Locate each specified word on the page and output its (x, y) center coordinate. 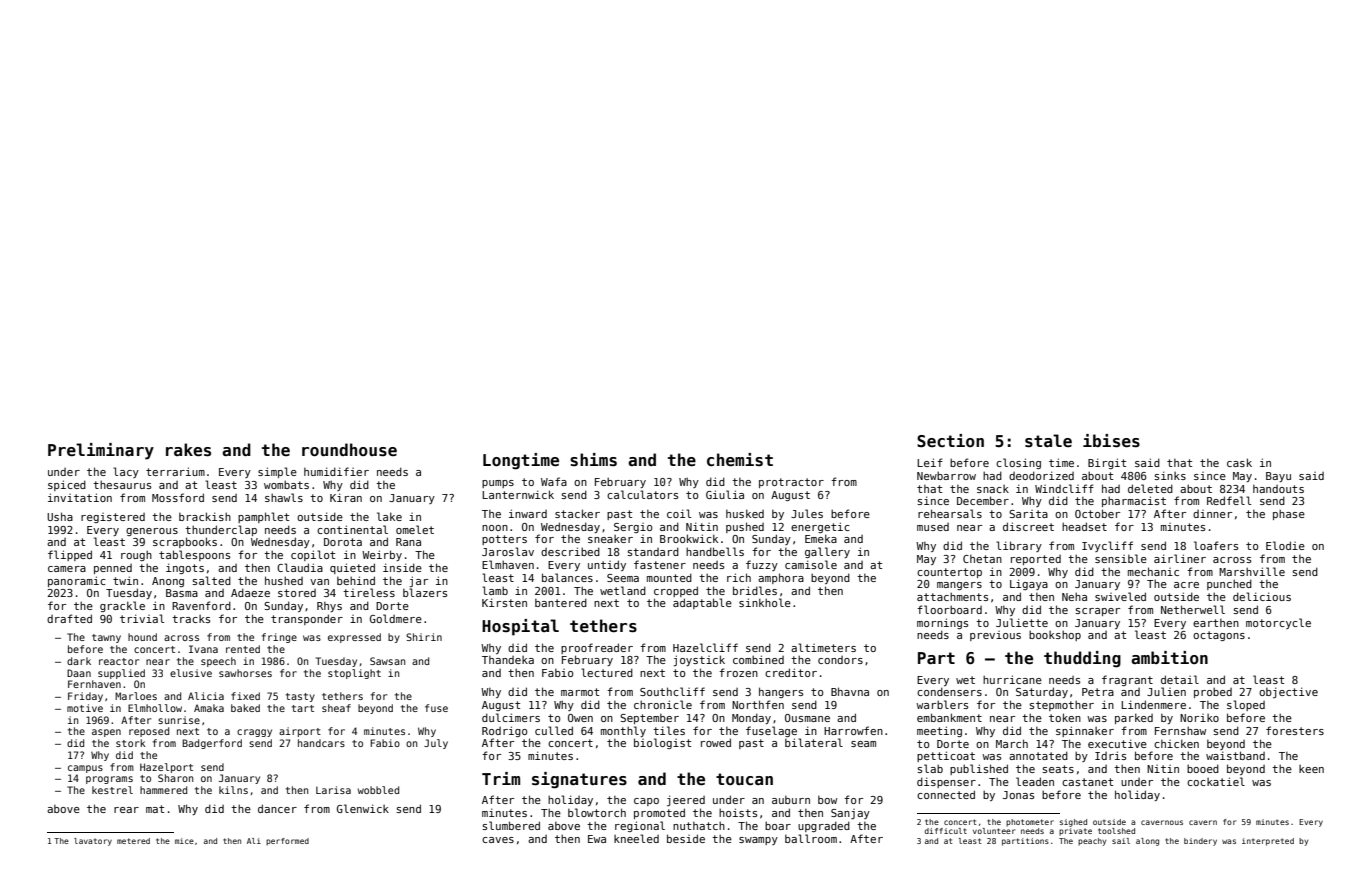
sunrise (179, 720)
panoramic (77, 581)
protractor (791, 483)
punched (1229, 584)
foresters (1295, 730)
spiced (67, 485)
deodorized (1041, 475)
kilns (233, 790)
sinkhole (765, 602)
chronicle (663, 704)
